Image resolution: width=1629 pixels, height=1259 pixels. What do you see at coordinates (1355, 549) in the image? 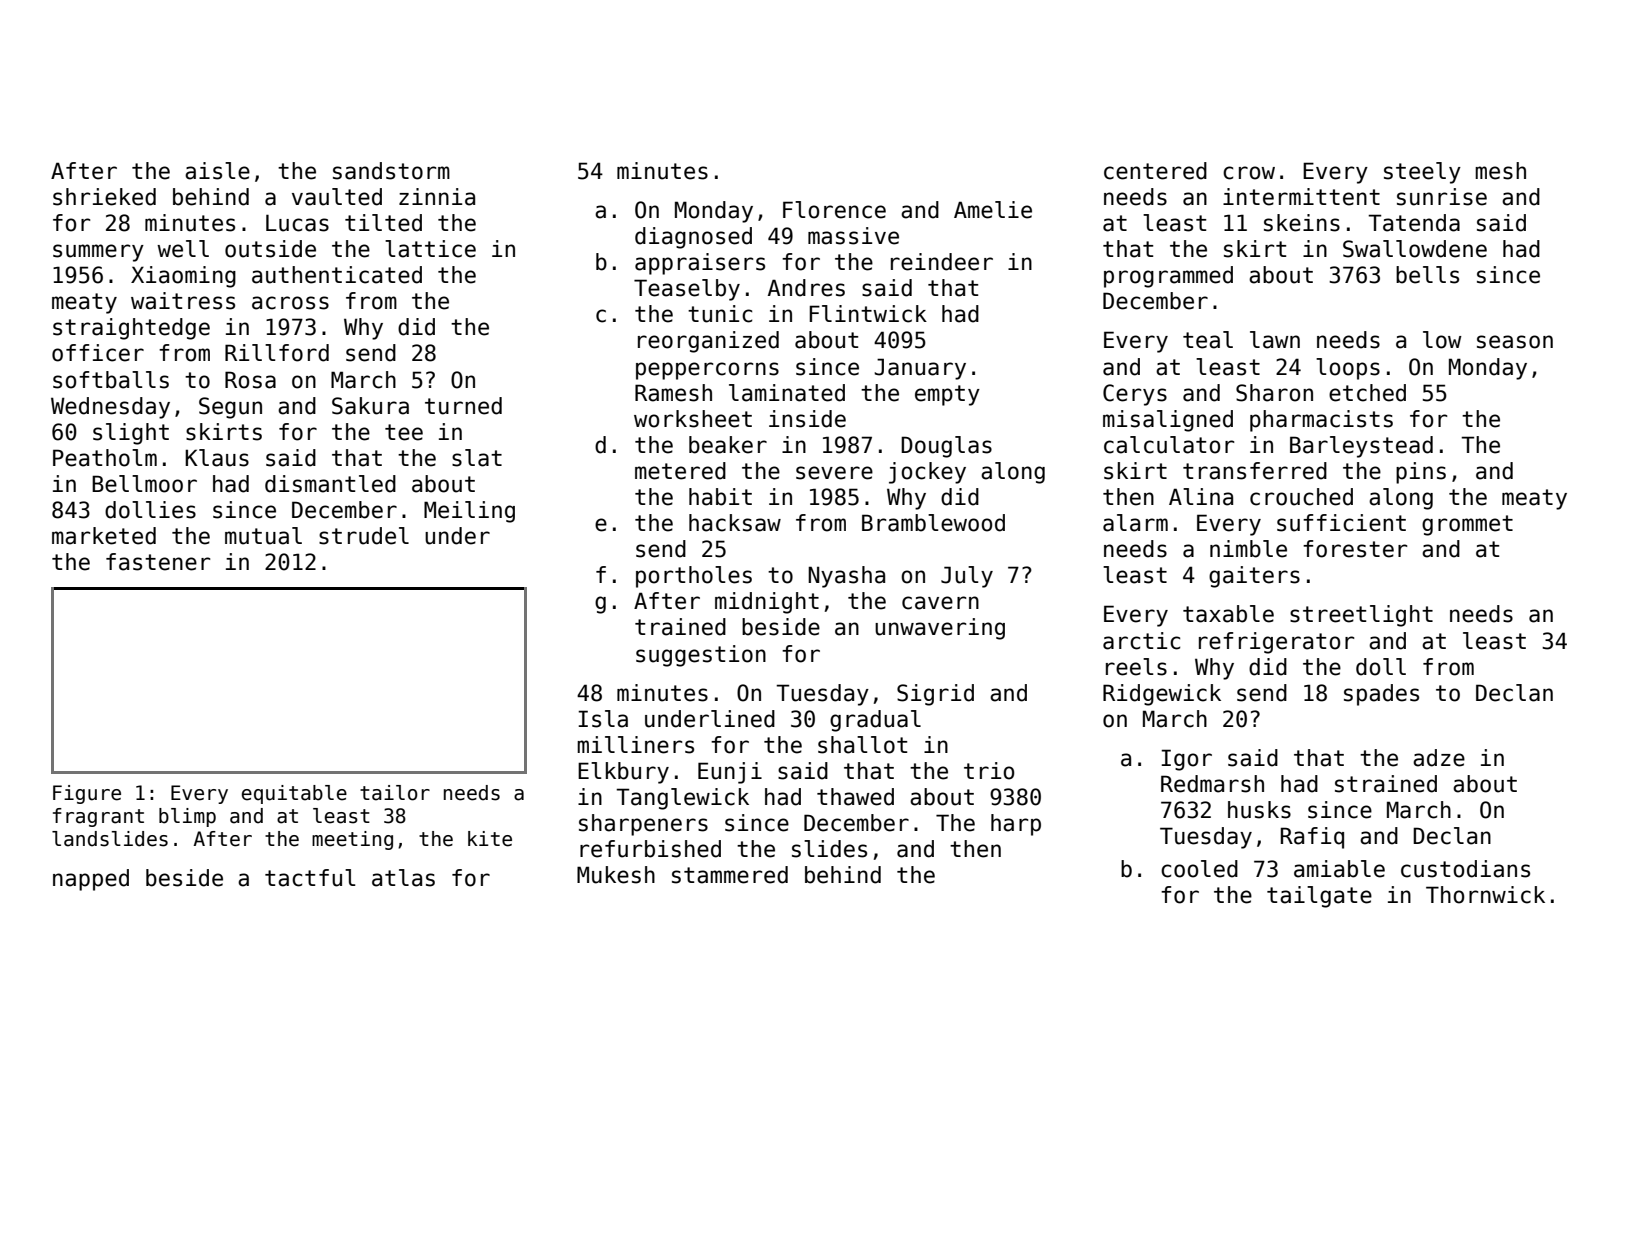
I see `forester` at bounding box center [1355, 549].
